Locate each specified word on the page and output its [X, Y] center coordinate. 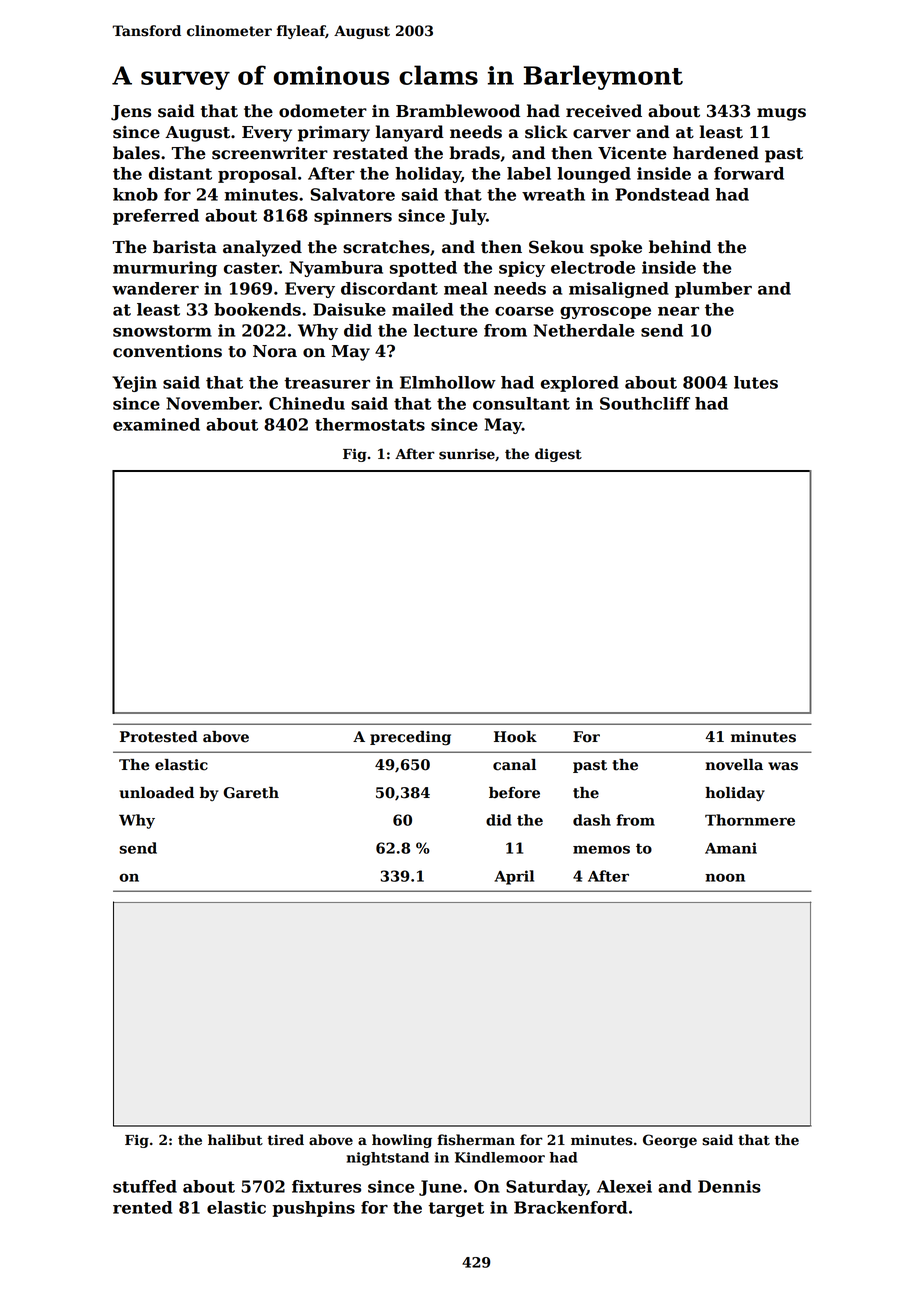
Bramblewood [458, 111]
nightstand [388, 1159]
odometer [323, 111]
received [604, 111]
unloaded [156, 793]
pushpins [313, 1209]
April [514, 877]
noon [725, 877]
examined [156, 424]
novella [734, 765]
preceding [410, 738]
